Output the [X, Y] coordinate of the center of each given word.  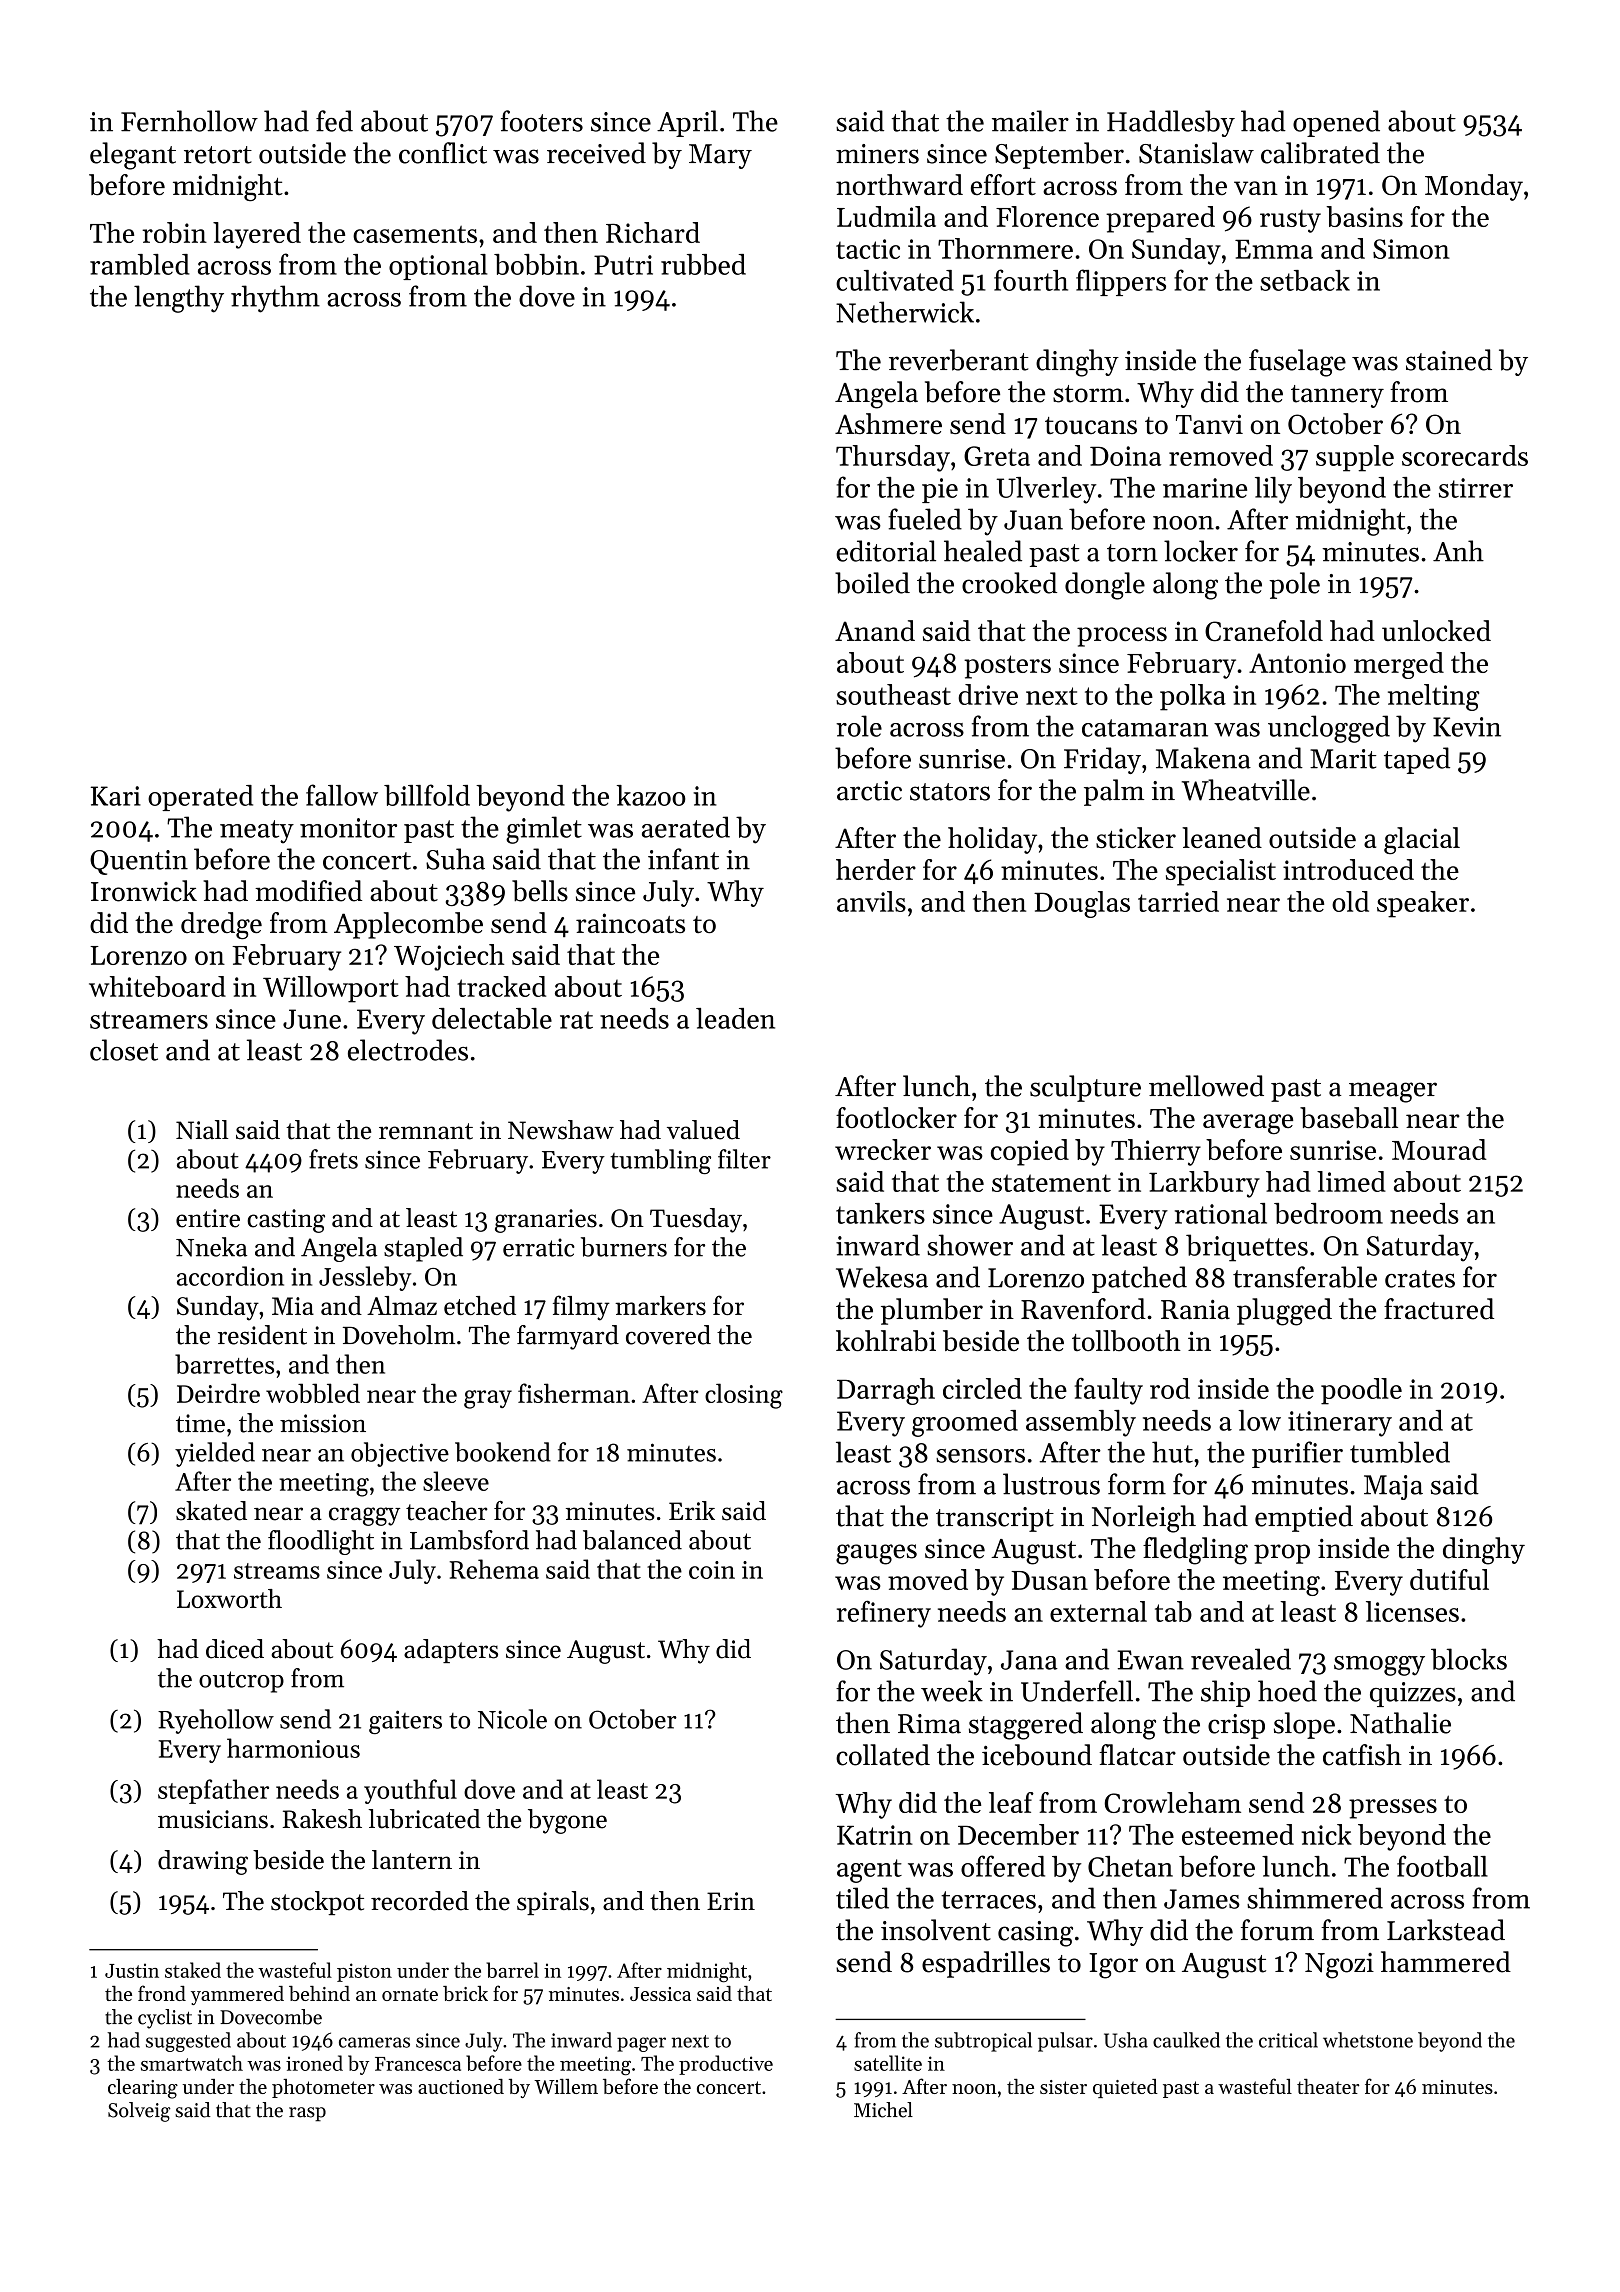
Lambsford [469, 1540]
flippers [1121, 282]
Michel [883, 2110]
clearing [143, 2089]
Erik [692, 1510]
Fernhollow [189, 121]
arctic [869, 791]
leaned [1222, 837]
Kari [116, 796]
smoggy [1379, 1666]
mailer [1030, 121]
